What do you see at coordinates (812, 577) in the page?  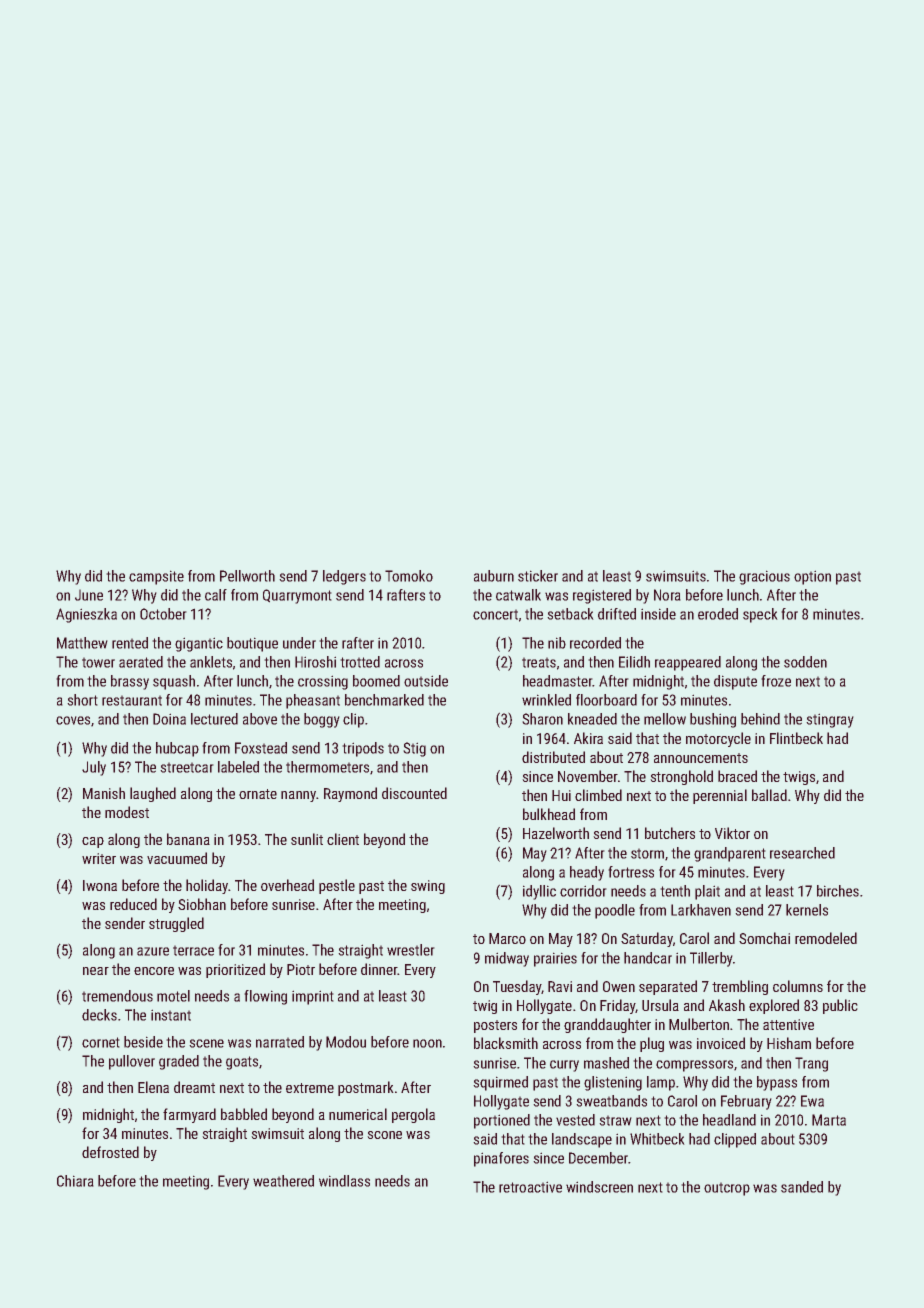 I see `option` at bounding box center [812, 577].
